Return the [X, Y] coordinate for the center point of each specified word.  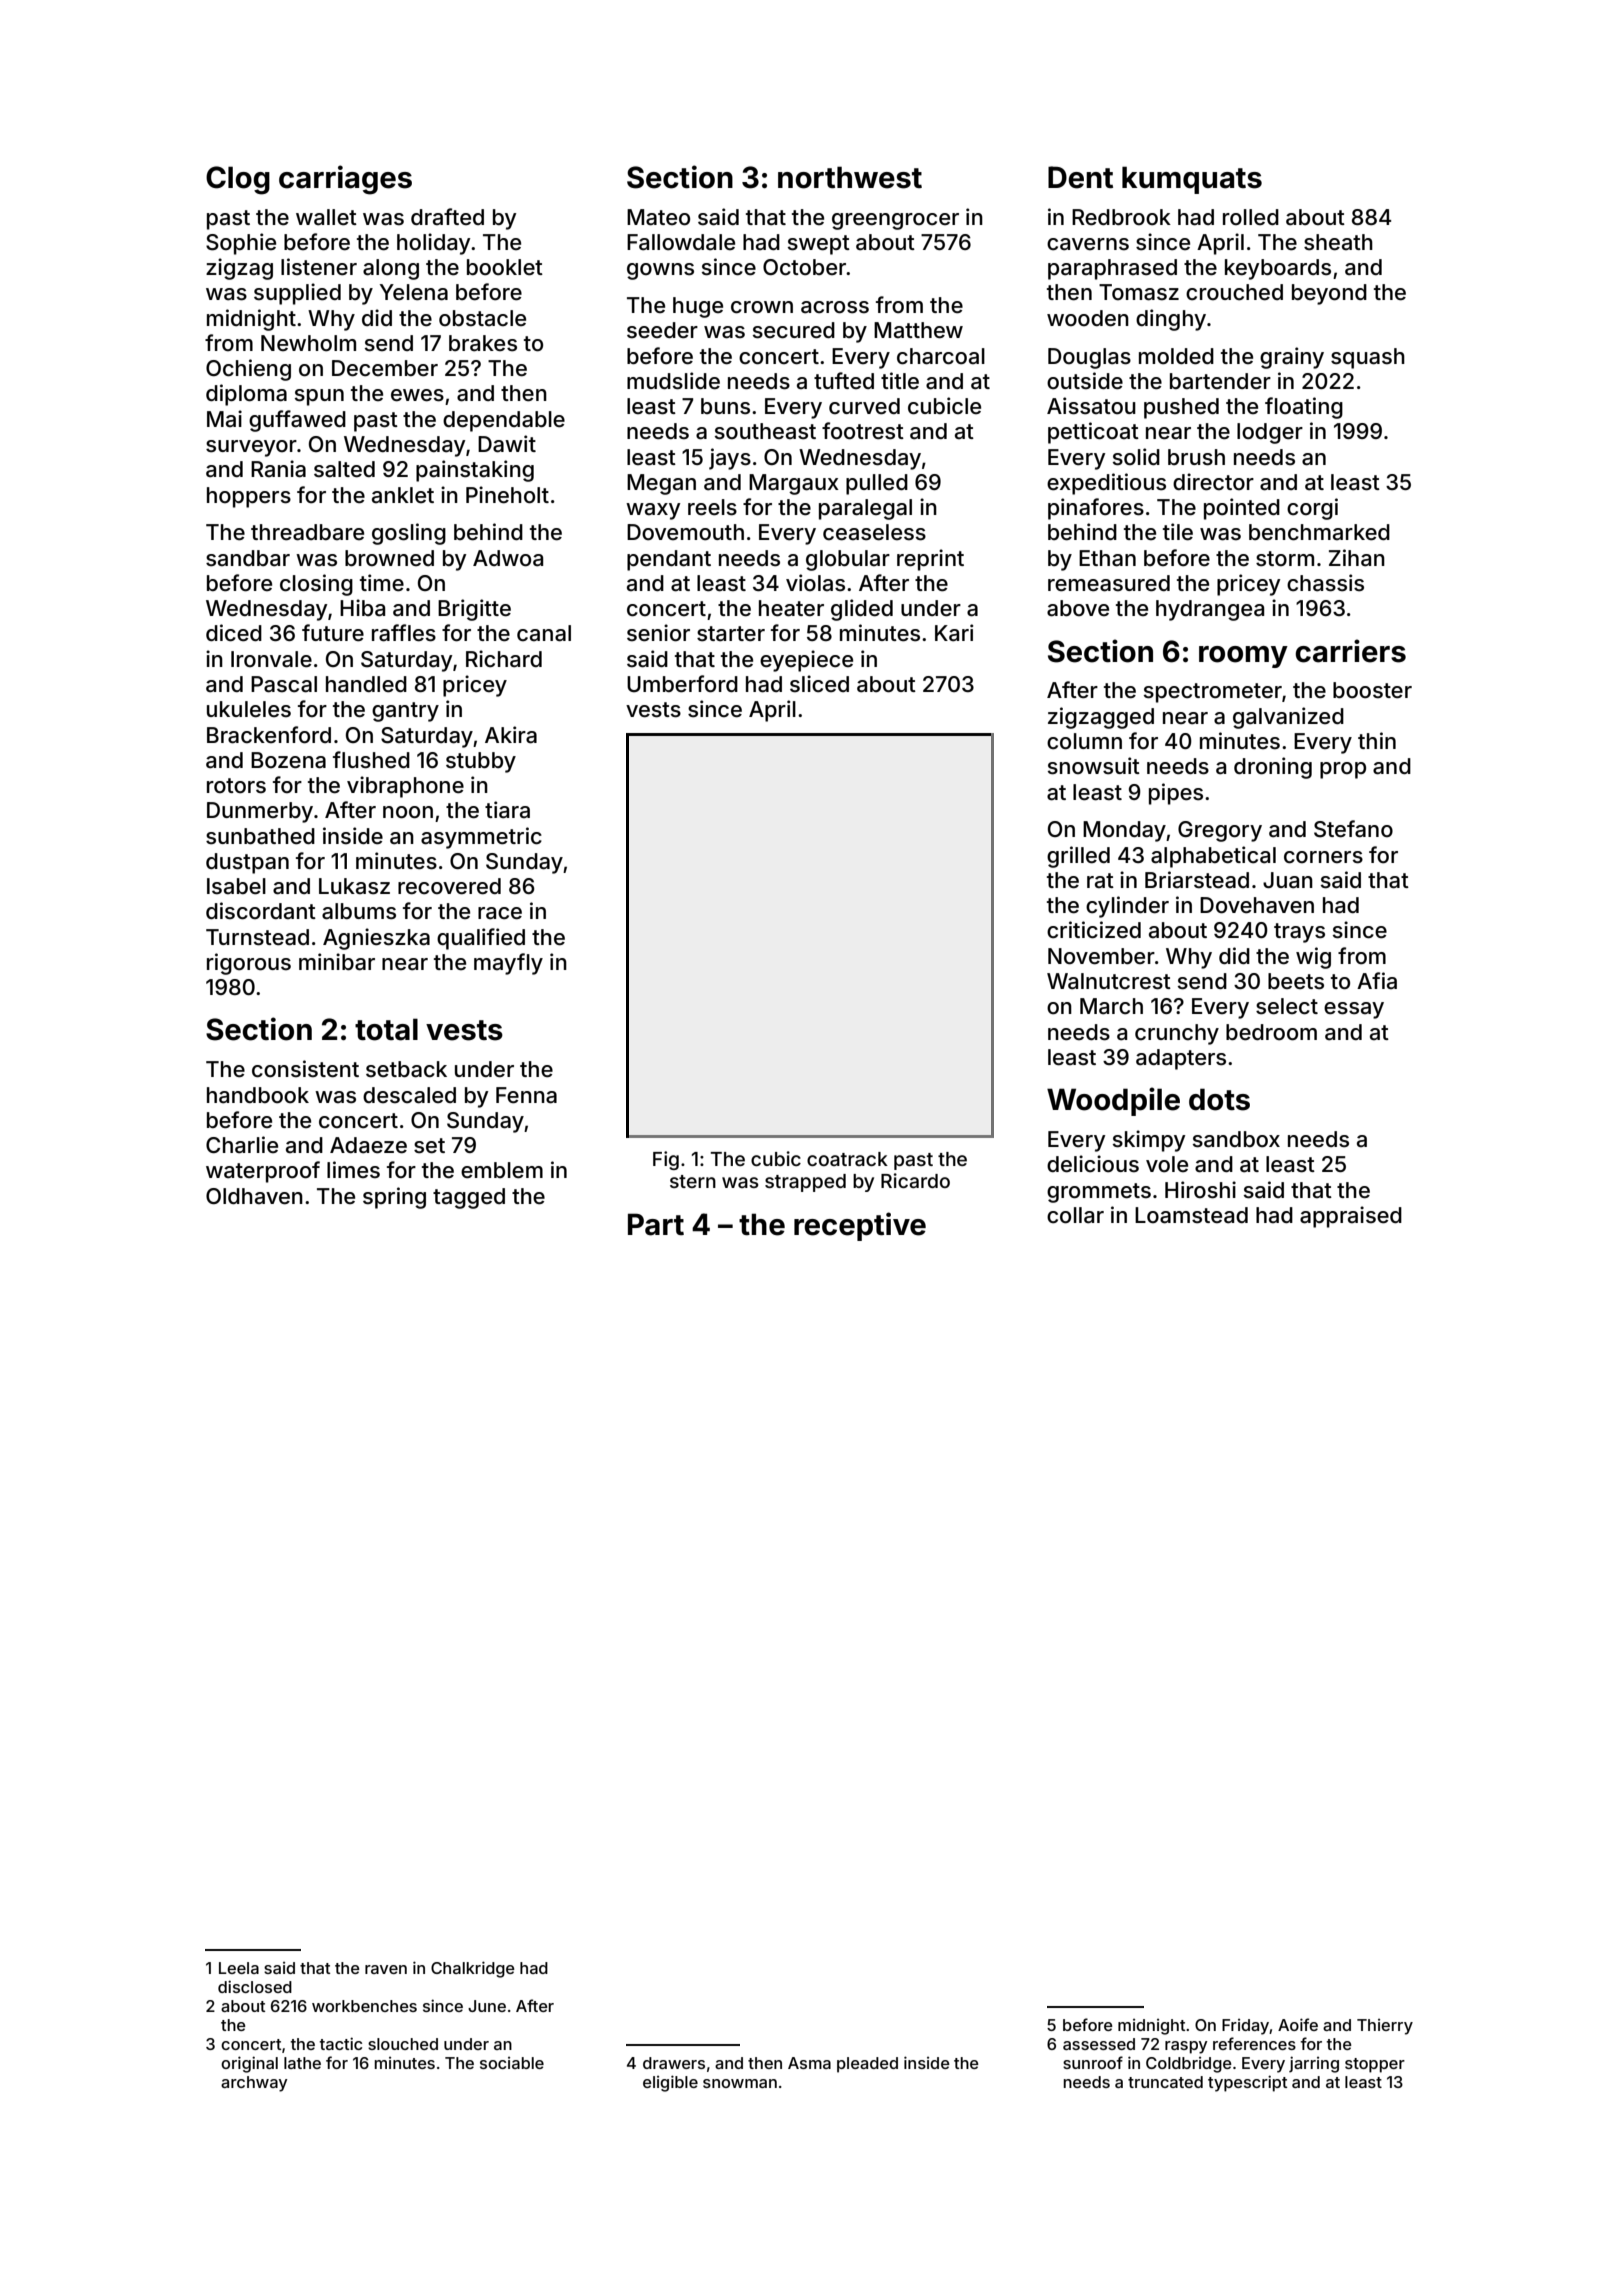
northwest [850, 177]
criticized [1094, 930]
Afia [1377, 980]
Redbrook [1121, 217]
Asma [809, 2063]
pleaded [867, 2065]
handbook [258, 1095]
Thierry [1385, 2027]
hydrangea [1210, 610]
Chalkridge [473, 1969]
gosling [409, 534]
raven [386, 1969]
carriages [345, 180]
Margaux [794, 484]
